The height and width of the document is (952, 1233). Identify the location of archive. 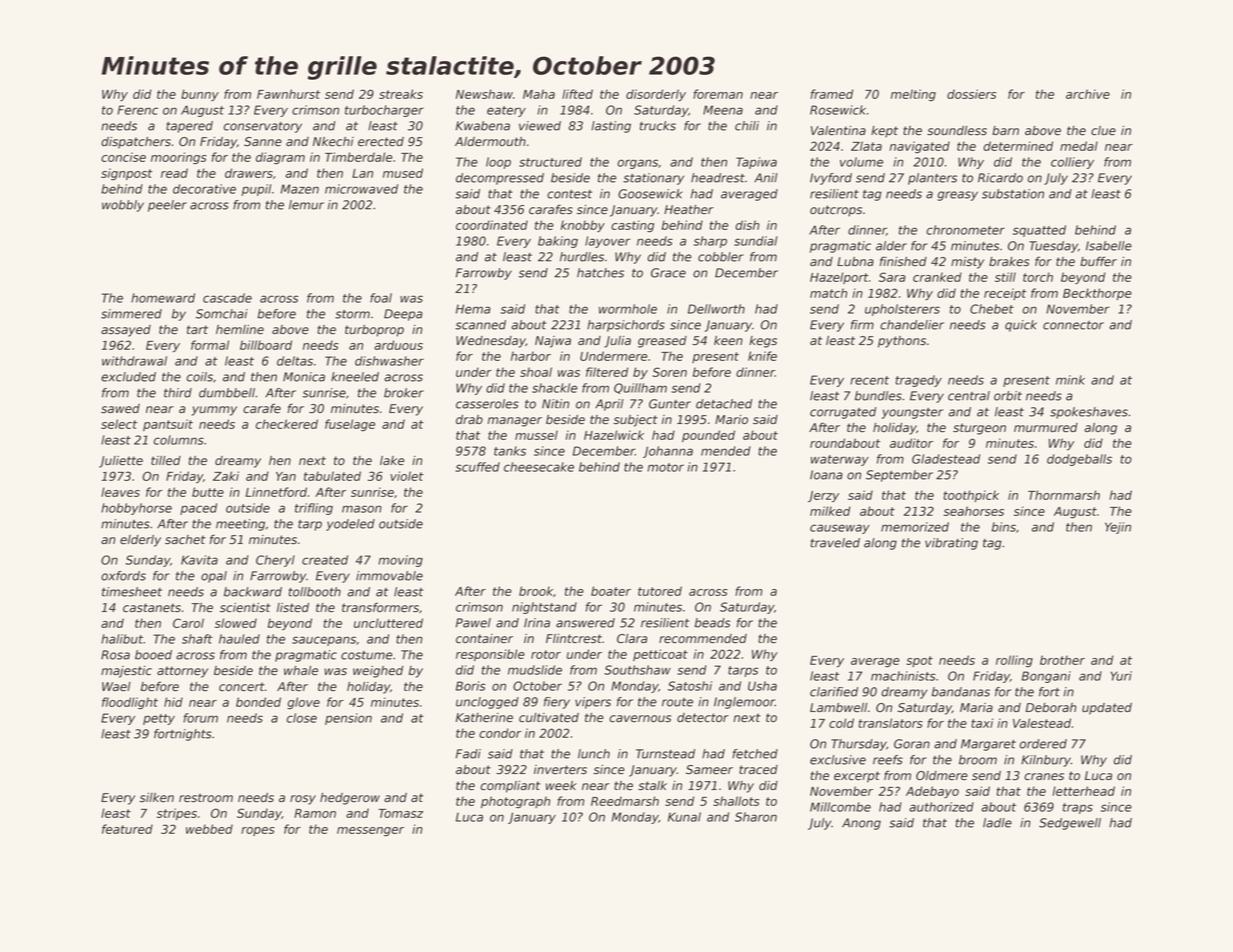
(1088, 94).
